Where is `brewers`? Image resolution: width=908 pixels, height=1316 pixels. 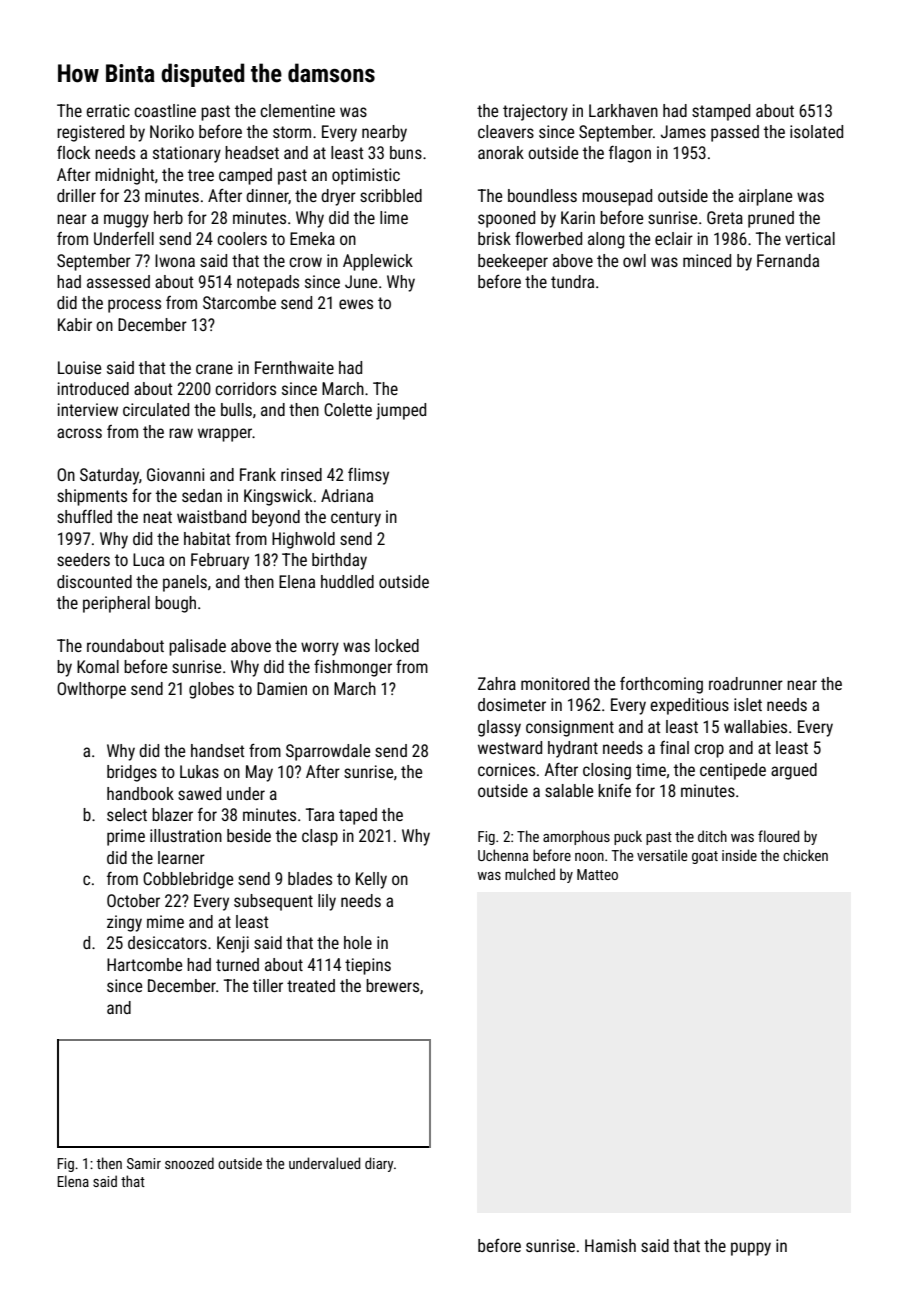
brewers is located at coordinates (392, 985).
